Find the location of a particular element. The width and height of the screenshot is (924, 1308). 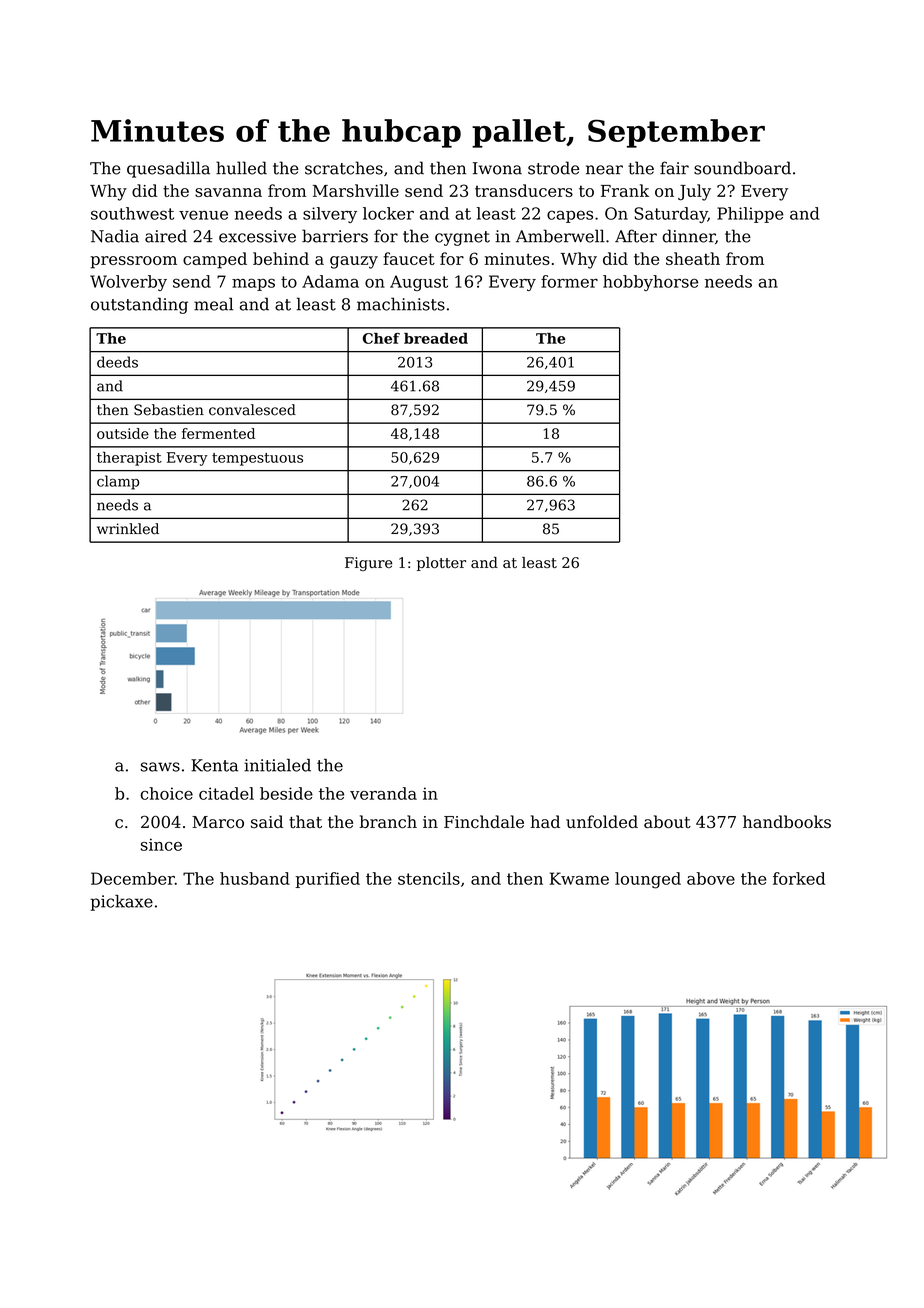

locker is located at coordinates (388, 213).
